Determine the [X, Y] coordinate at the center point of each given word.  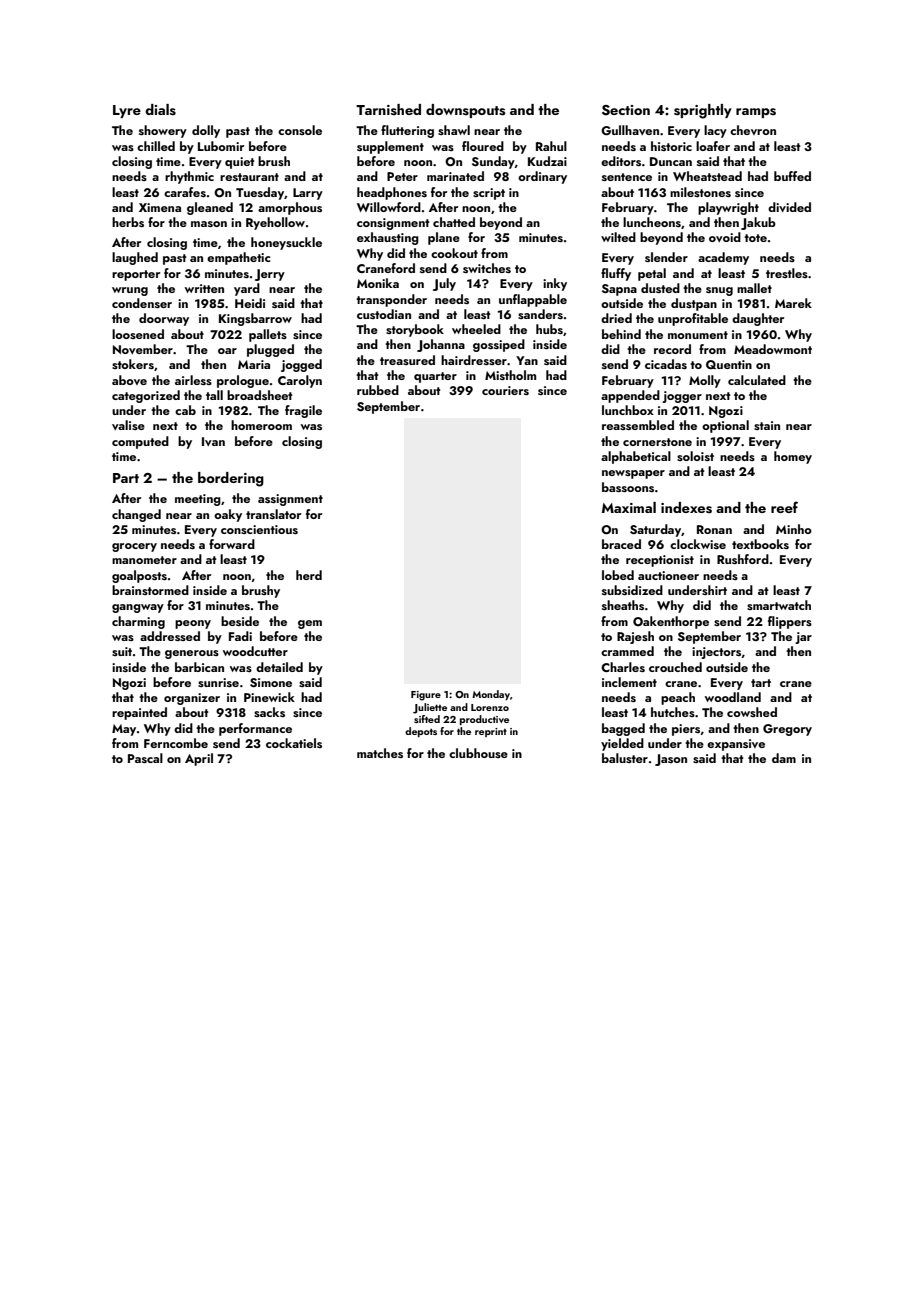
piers [686, 730]
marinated [455, 176]
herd [309, 575]
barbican [199, 667]
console [300, 130]
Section [626, 110]
